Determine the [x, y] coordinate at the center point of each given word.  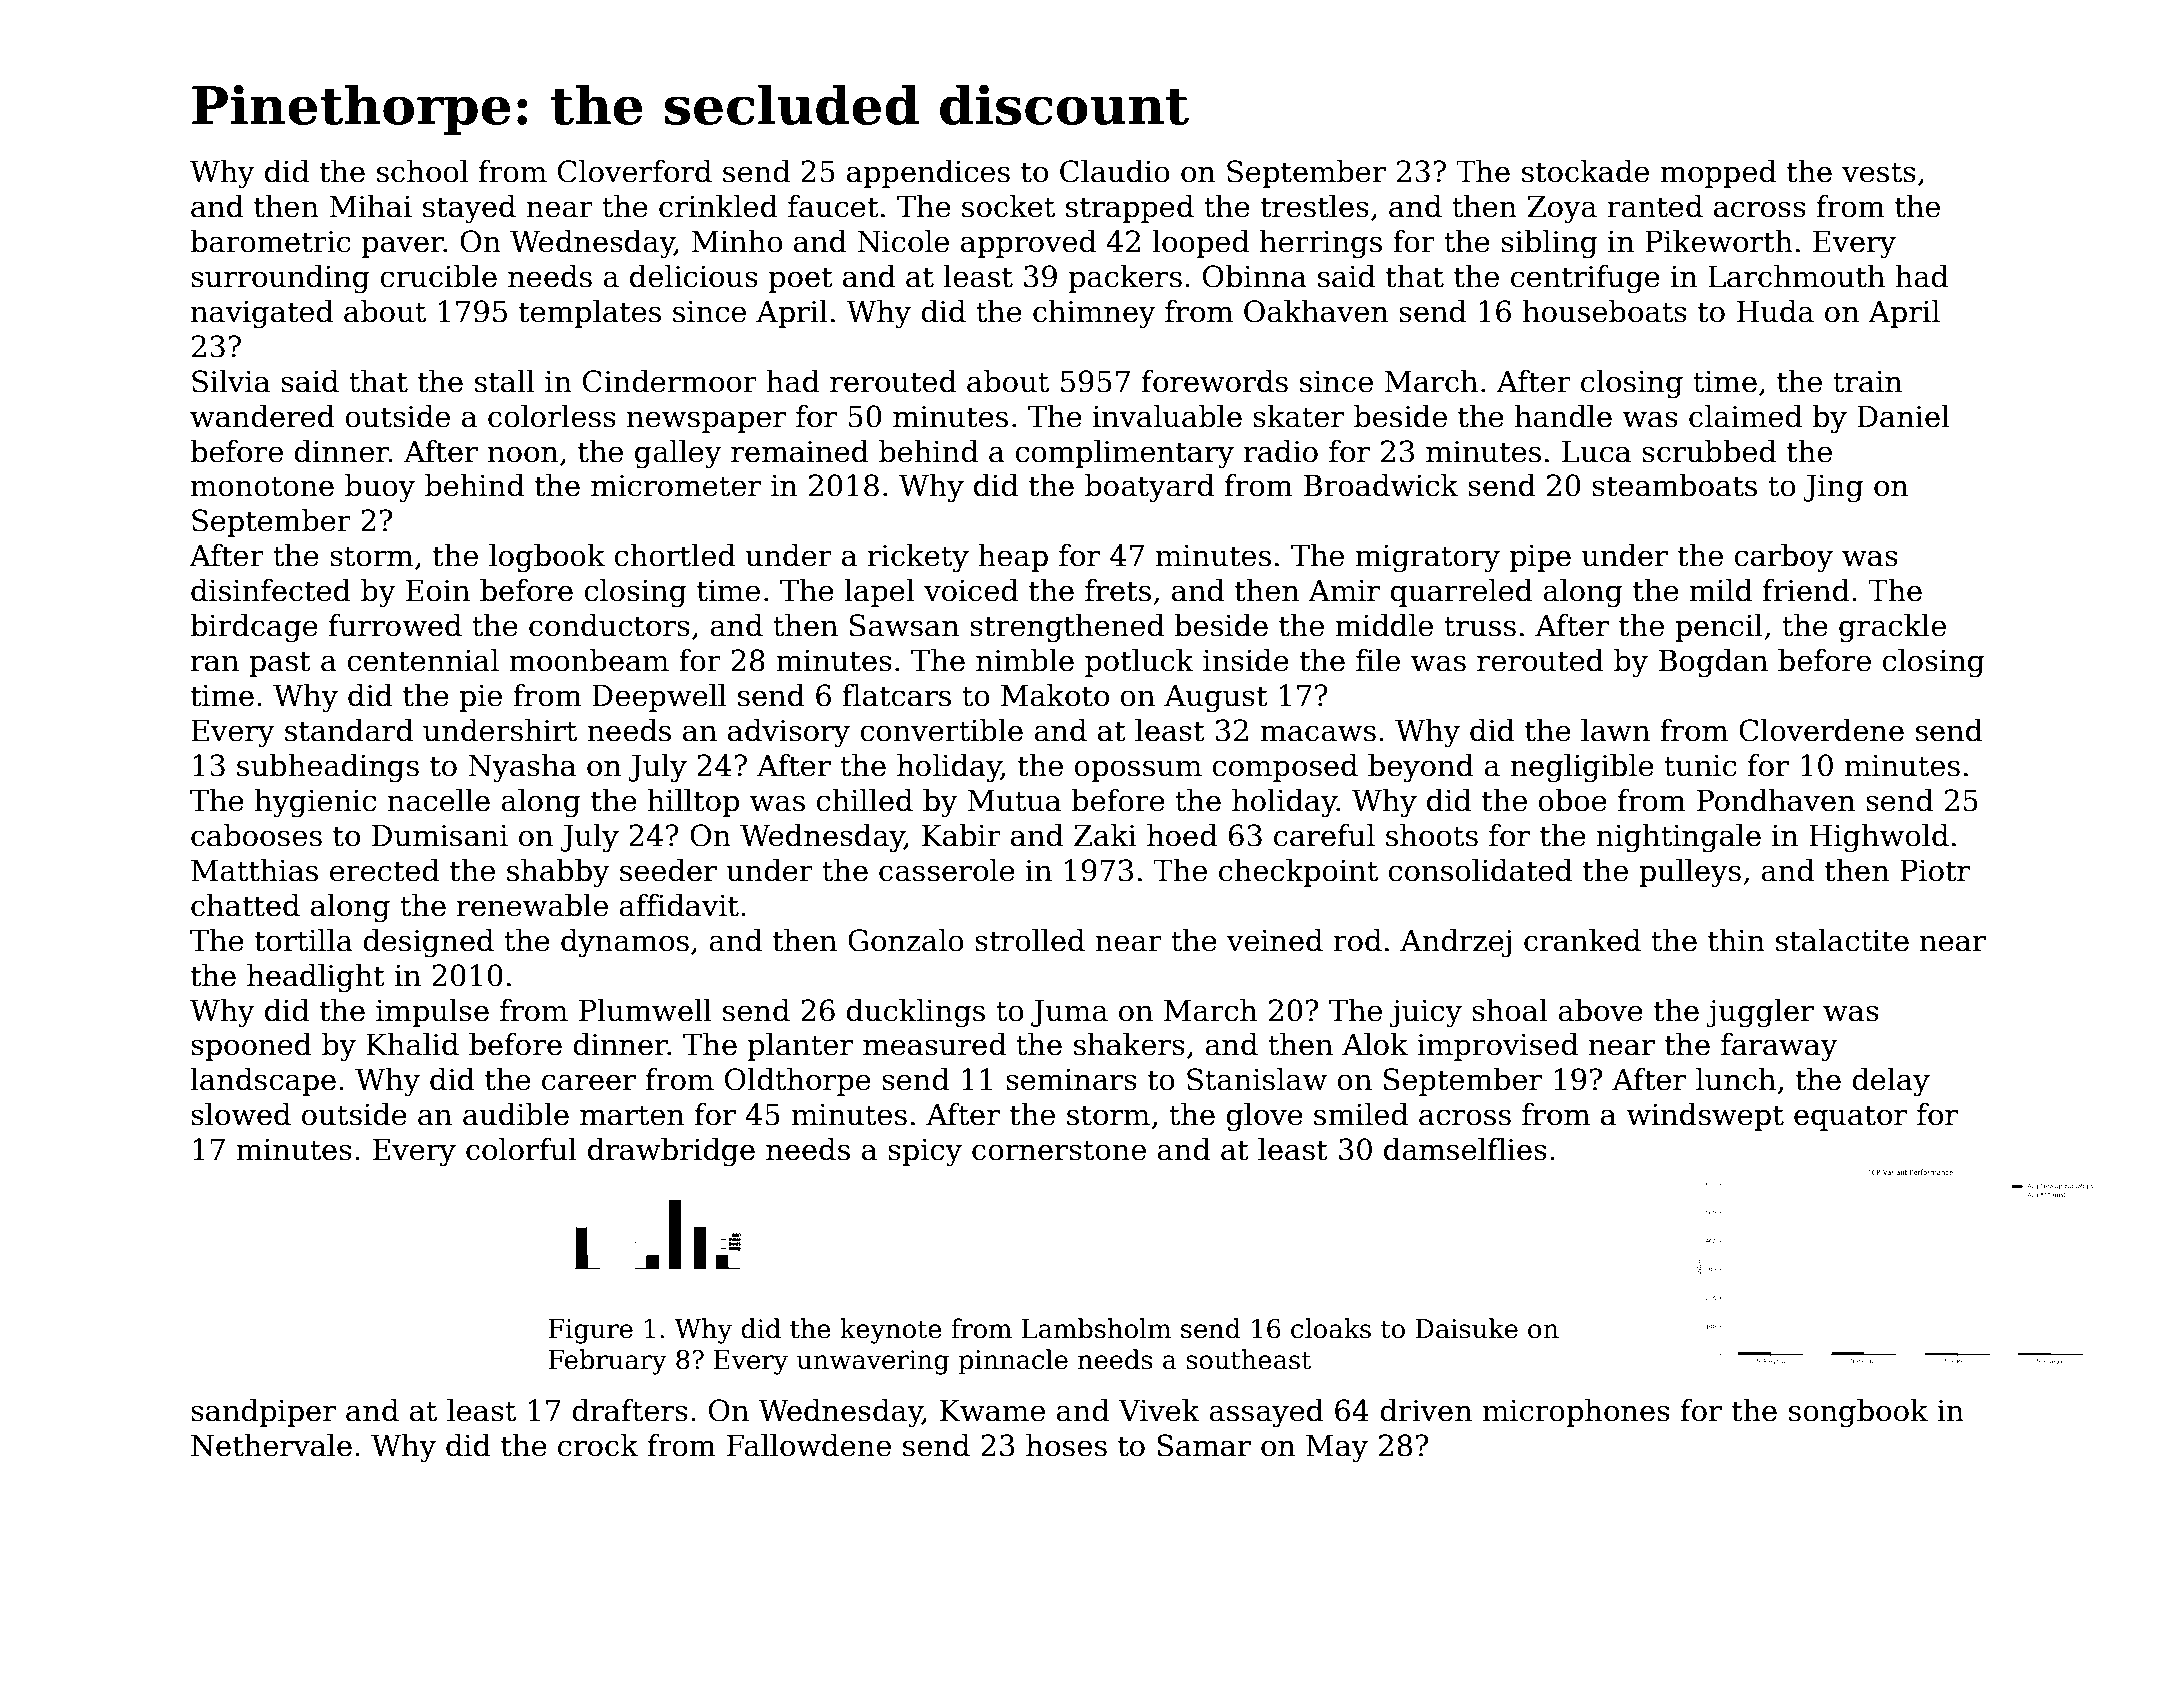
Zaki [1105, 835]
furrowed [395, 625]
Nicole [903, 241]
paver [403, 247]
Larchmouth [1796, 276]
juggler [1760, 1013]
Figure [590, 1331]
